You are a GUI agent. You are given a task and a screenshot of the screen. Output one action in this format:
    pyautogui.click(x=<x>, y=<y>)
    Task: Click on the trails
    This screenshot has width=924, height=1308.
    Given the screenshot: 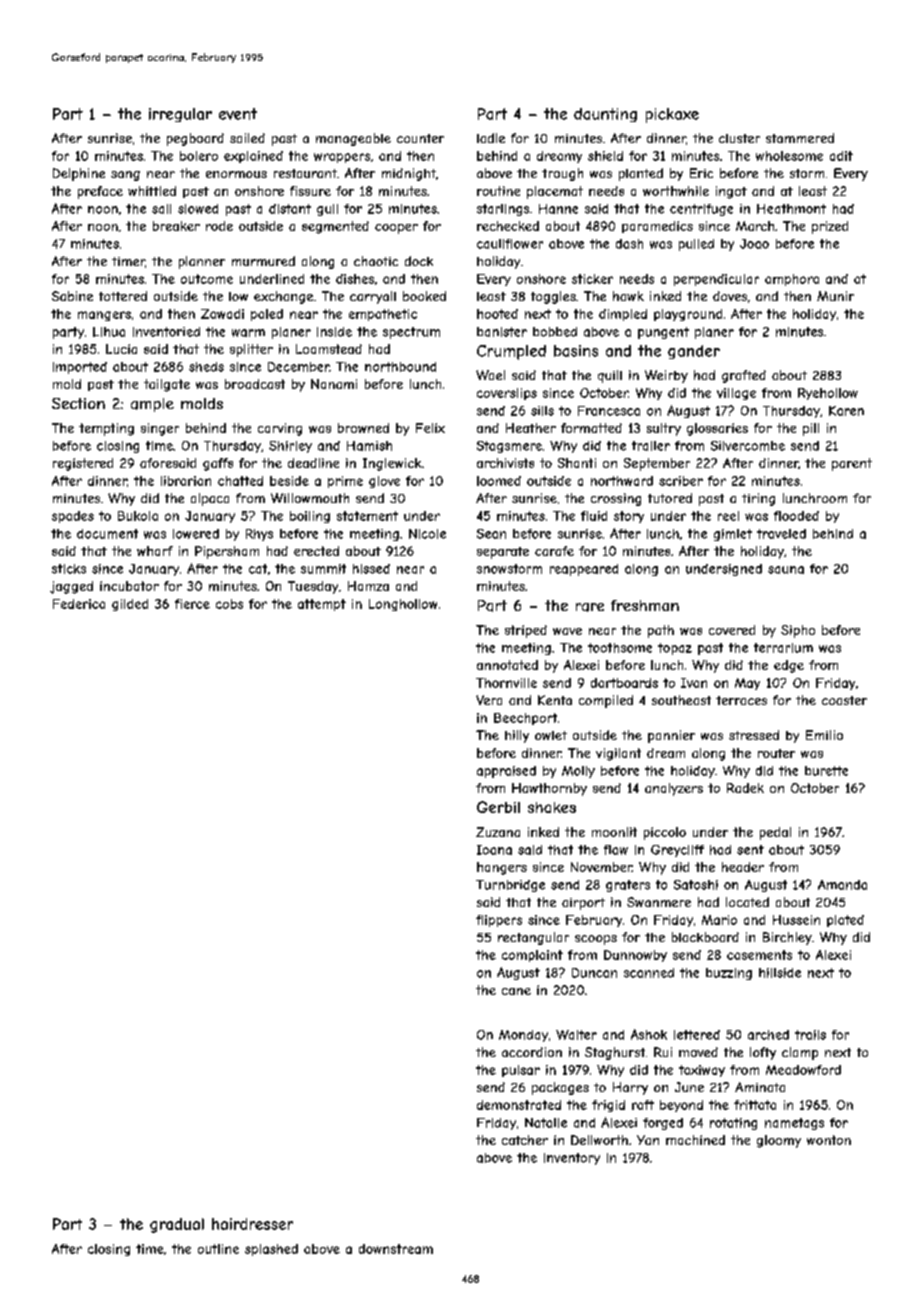 What is the action you would take?
    pyautogui.click(x=810, y=1035)
